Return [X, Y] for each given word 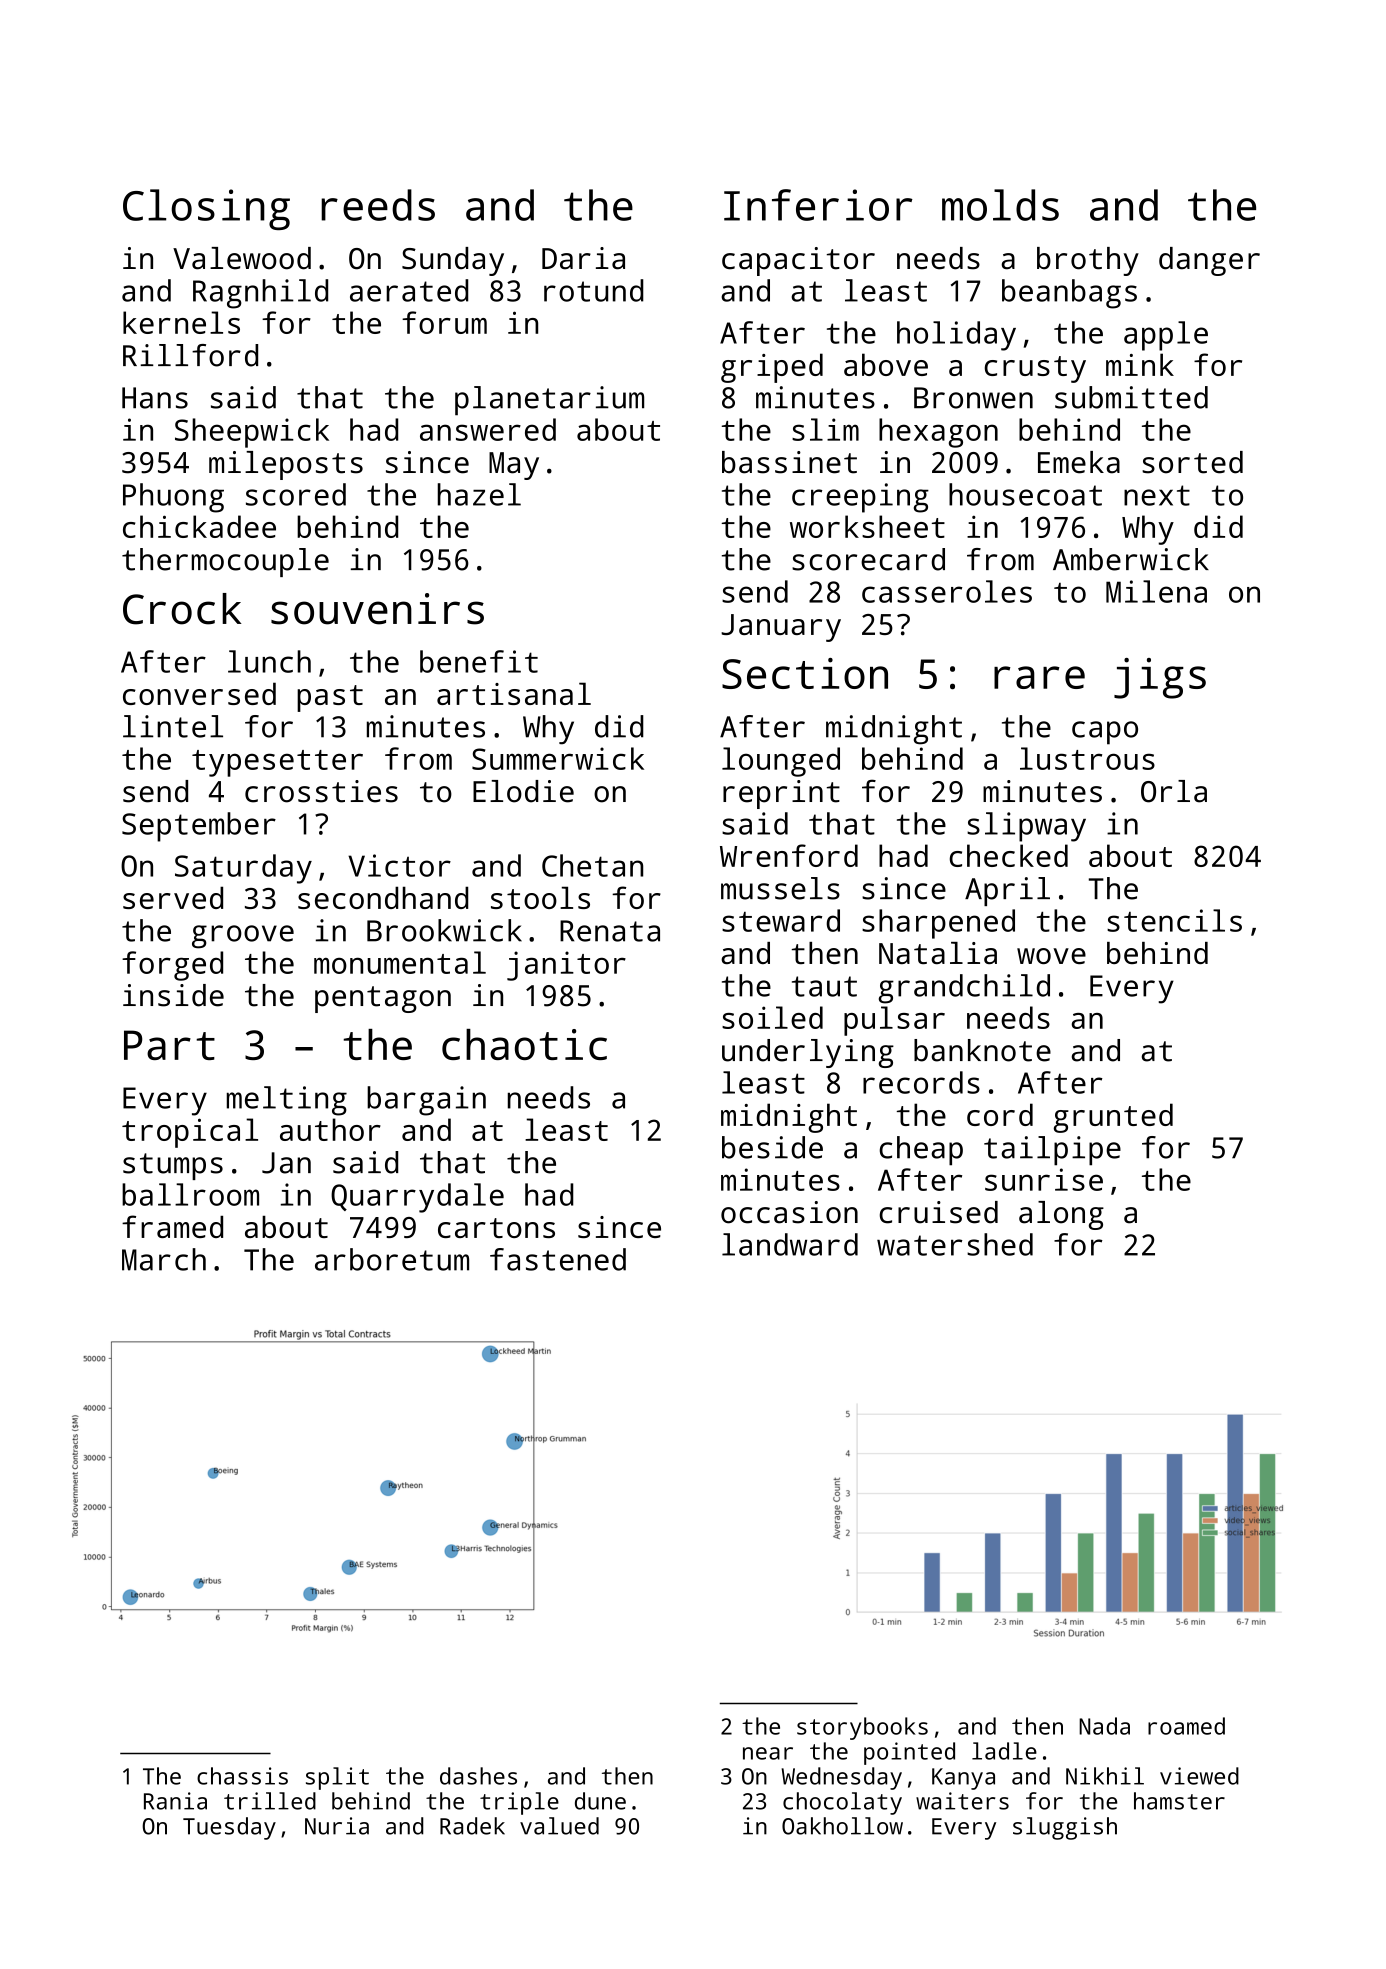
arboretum [392, 1259]
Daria [583, 258]
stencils [1174, 920]
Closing [206, 209]
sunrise [1044, 1179]
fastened [558, 1259]
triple [519, 1803]
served [173, 897]
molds [1000, 205]
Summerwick [558, 758]
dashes [478, 1776]
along [1061, 1215]
